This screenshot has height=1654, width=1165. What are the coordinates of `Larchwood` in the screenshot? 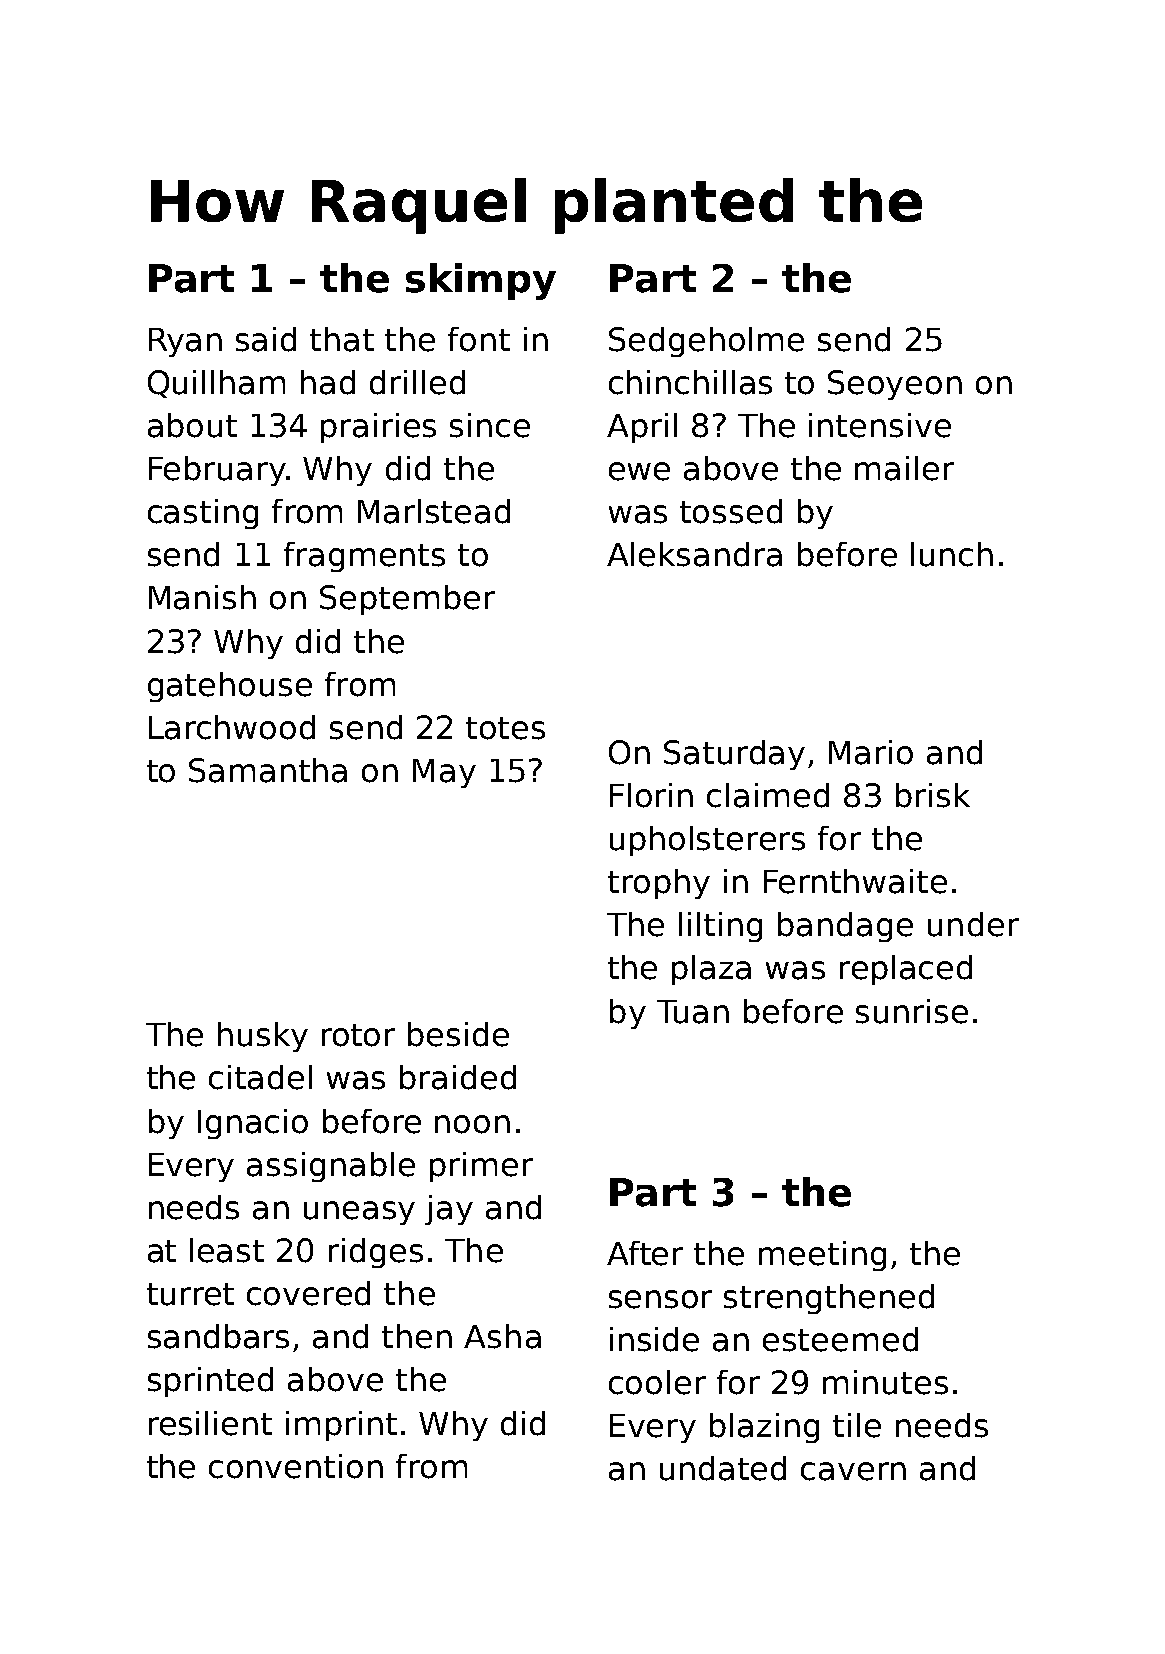 It's located at (232, 727).
